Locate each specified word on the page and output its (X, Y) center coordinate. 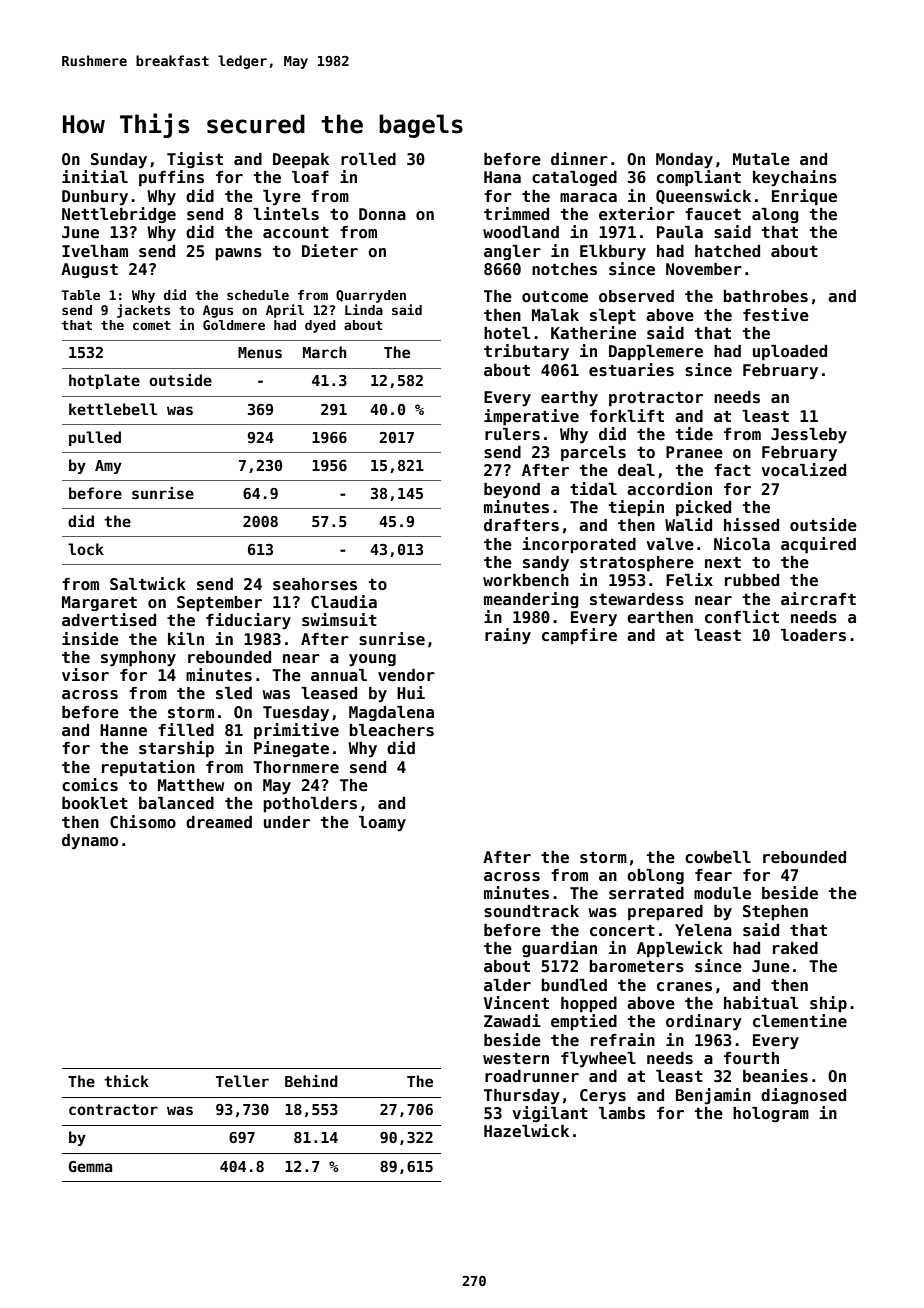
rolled (368, 159)
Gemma (90, 1166)
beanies (775, 1076)
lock (86, 549)
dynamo (90, 842)
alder (507, 985)
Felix (689, 580)
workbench (526, 580)
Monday (684, 161)
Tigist (195, 160)
